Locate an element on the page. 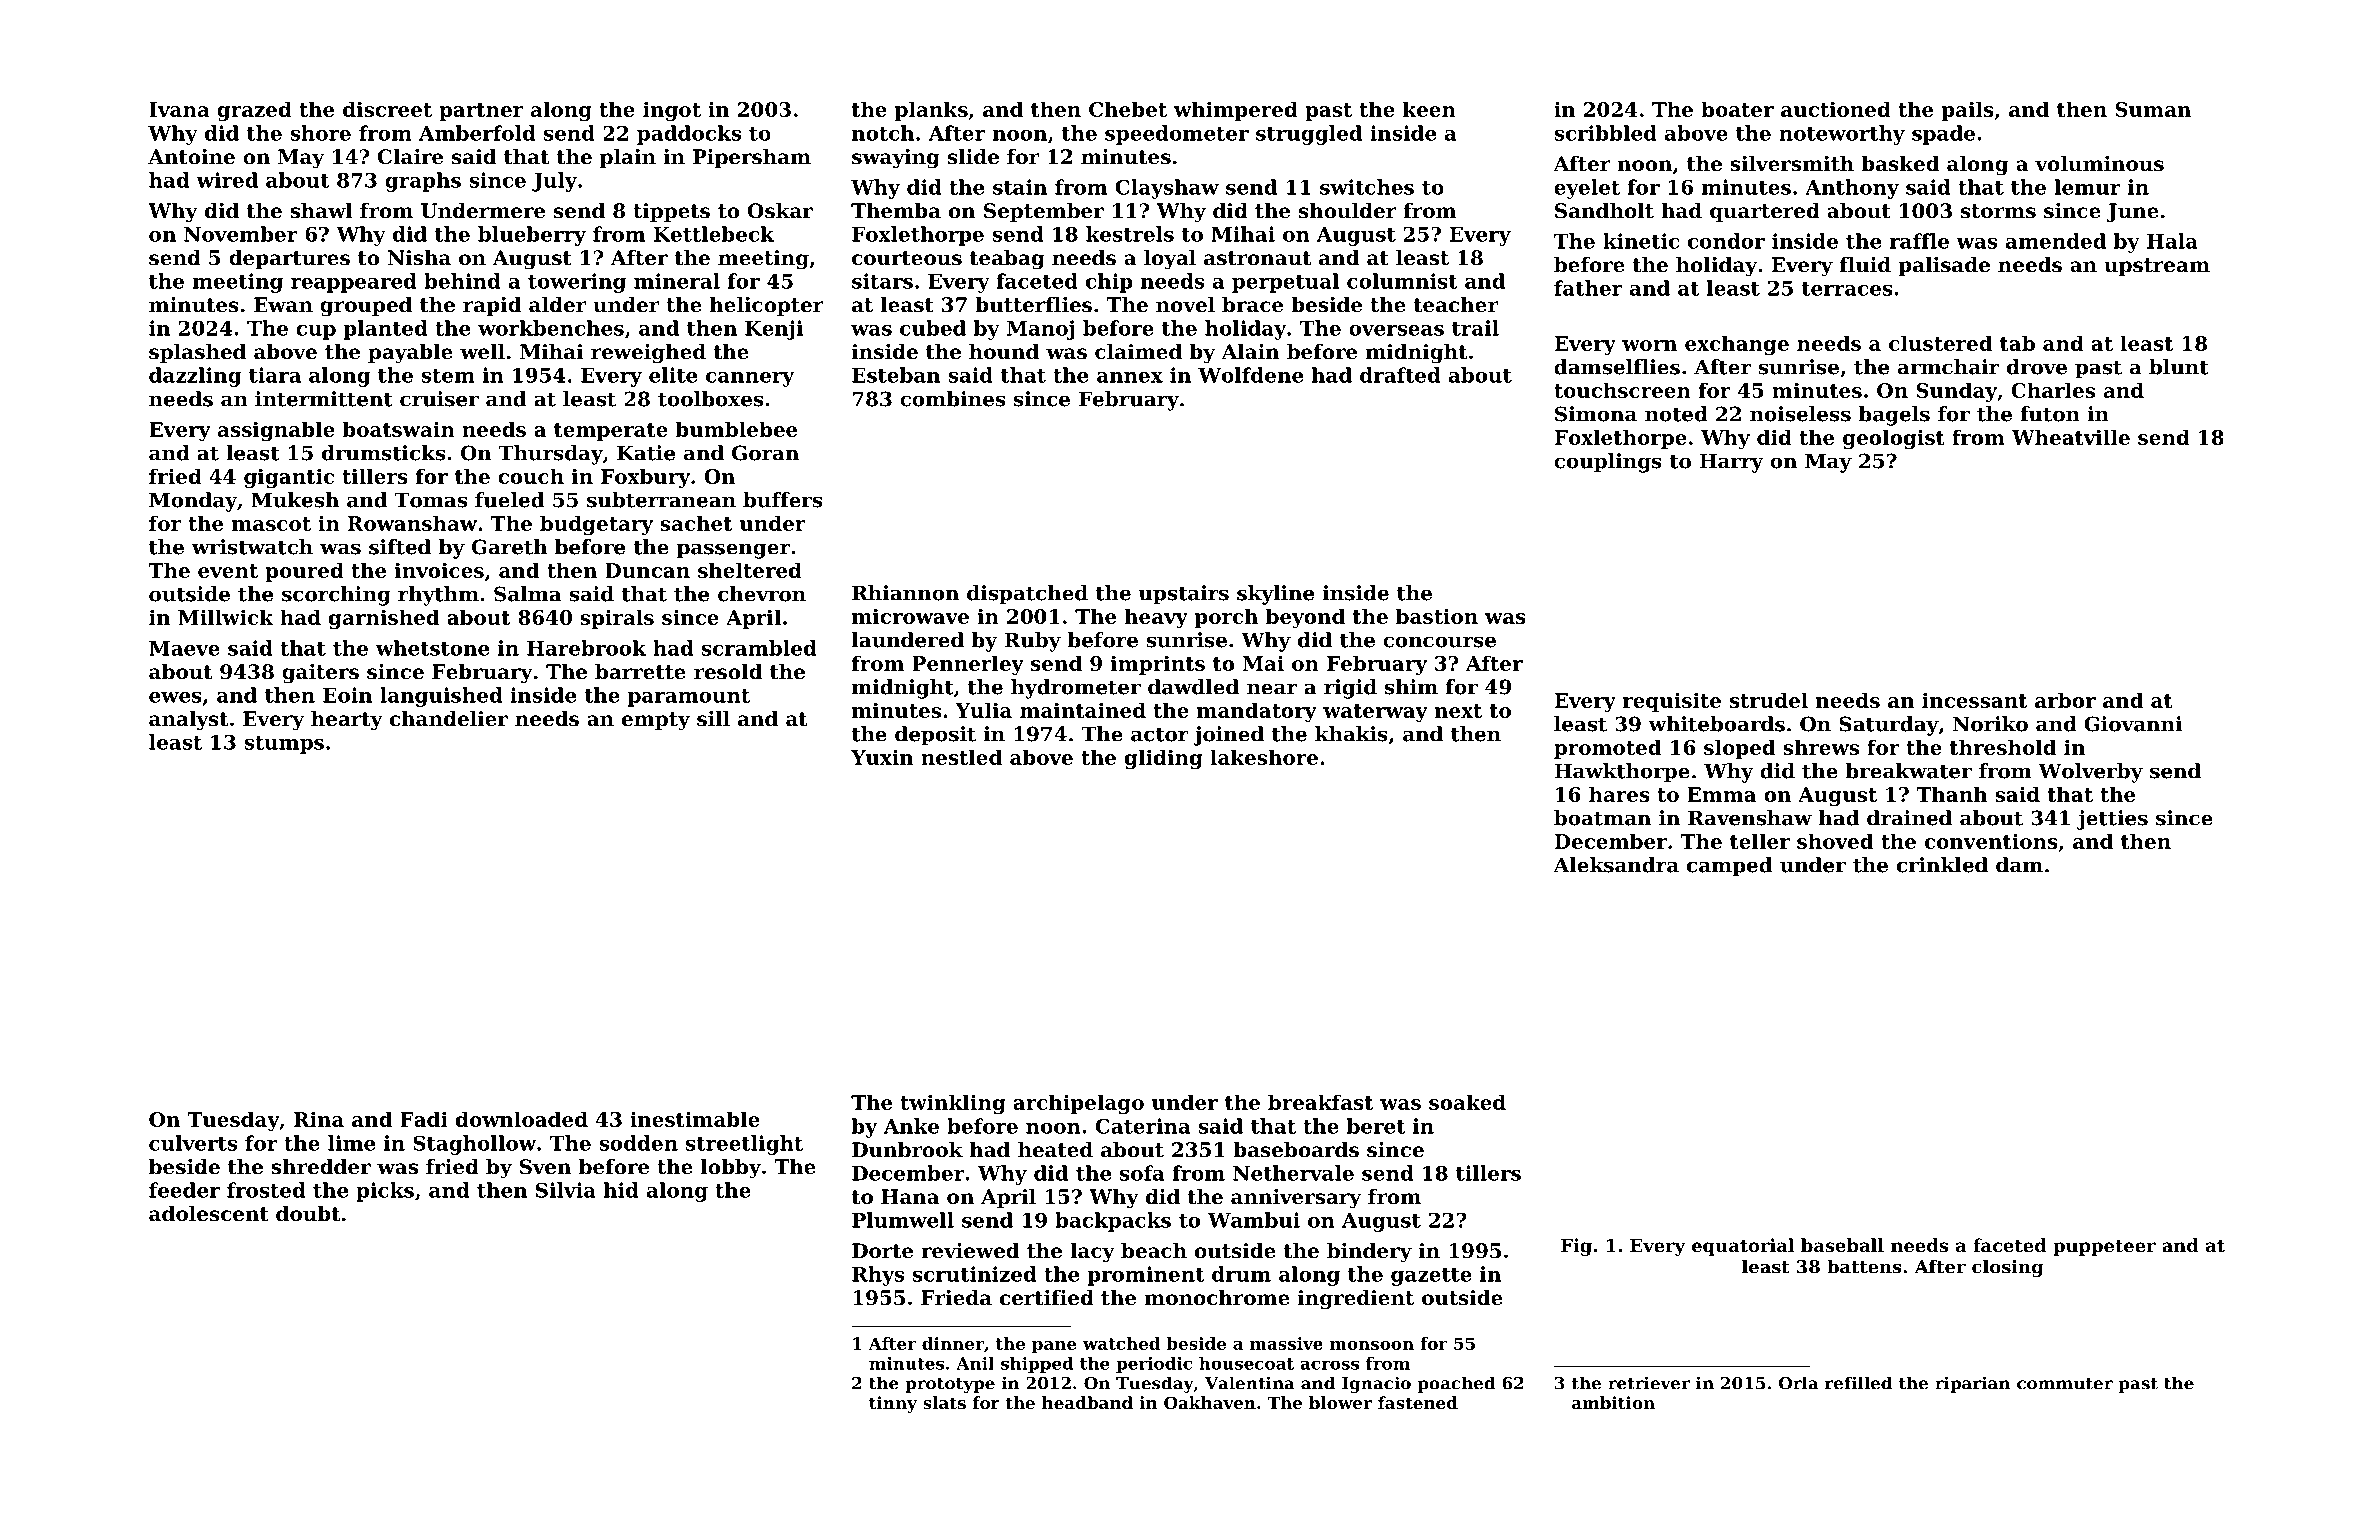  tinny is located at coordinates (893, 1404).
